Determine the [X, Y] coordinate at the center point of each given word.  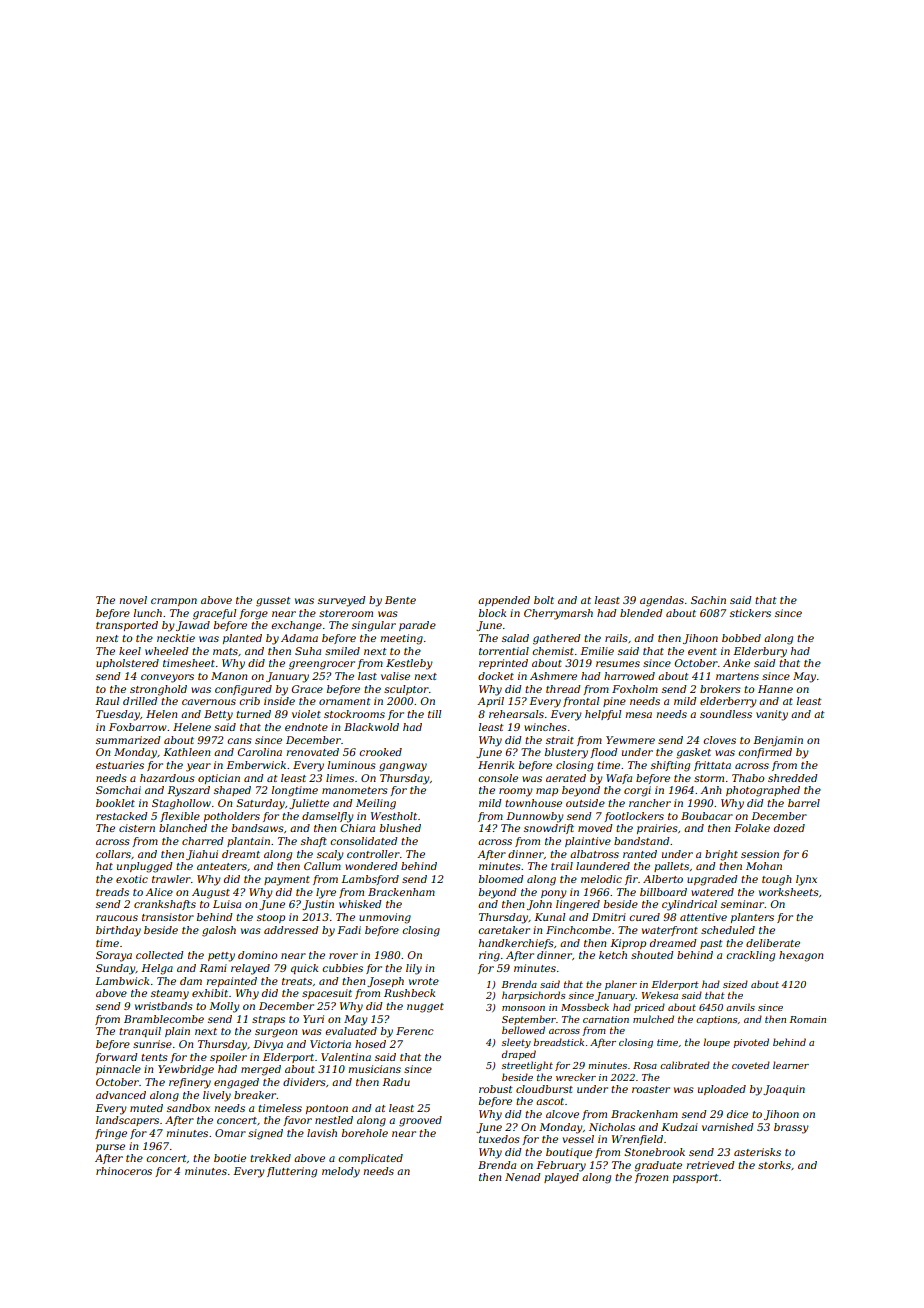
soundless [726, 714]
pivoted [751, 1043]
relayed [250, 969]
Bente [400, 600]
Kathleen [186, 752]
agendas [662, 601]
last [367, 676]
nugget [425, 1008]
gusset [273, 602]
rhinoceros [124, 1171]
